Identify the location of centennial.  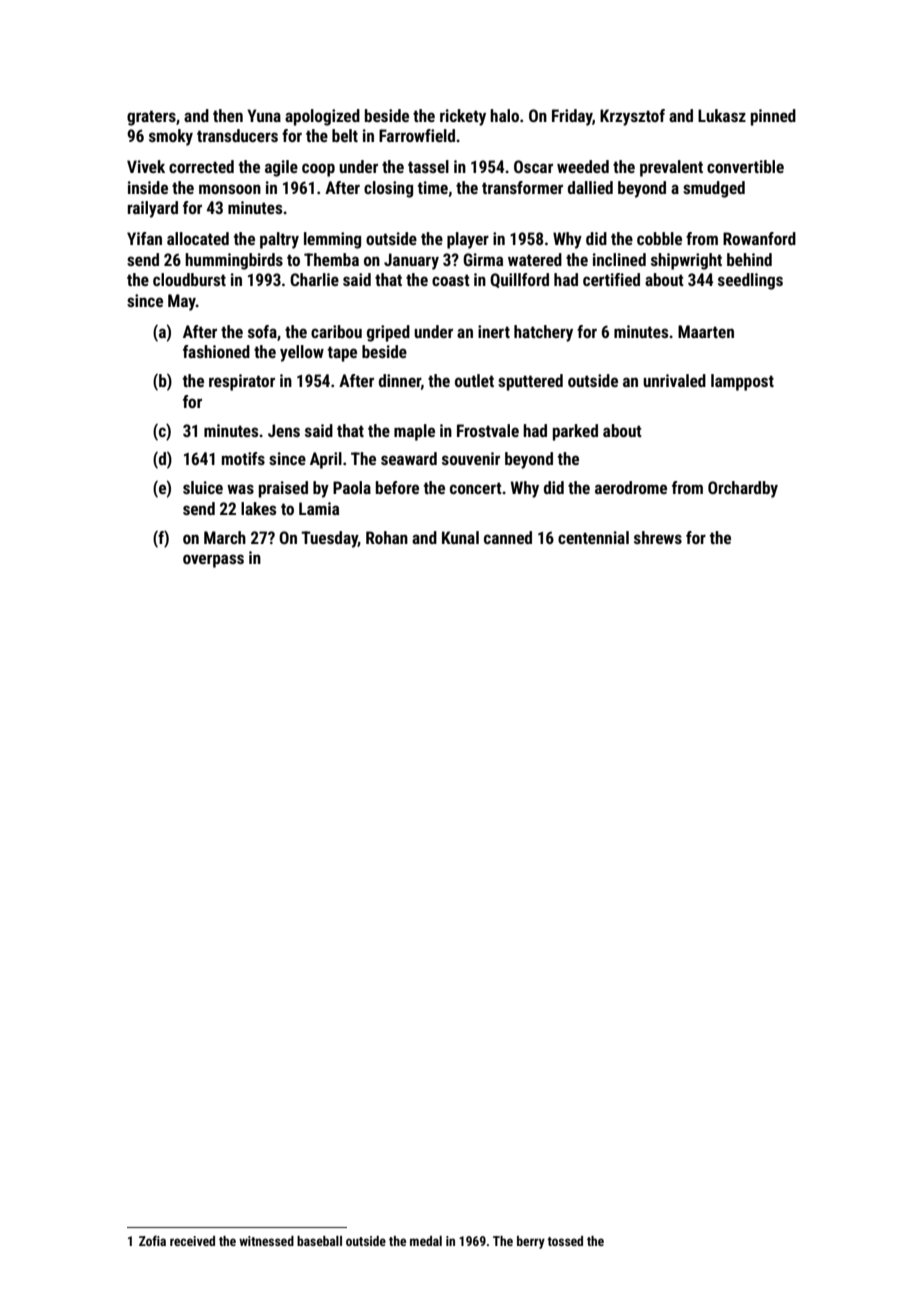
(593, 537).
